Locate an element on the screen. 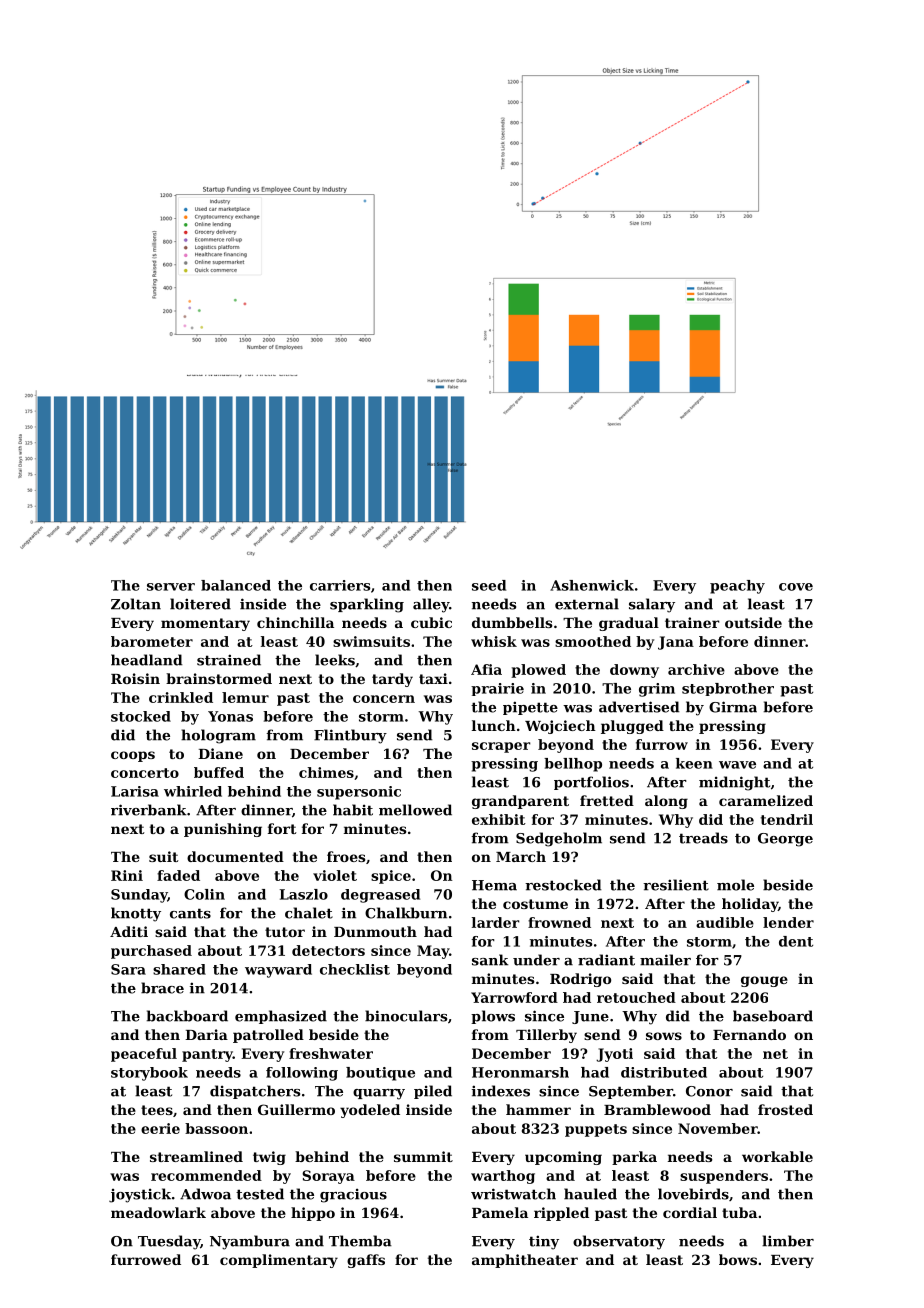 The image size is (924, 1308). seed is located at coordinates (489, 585).
